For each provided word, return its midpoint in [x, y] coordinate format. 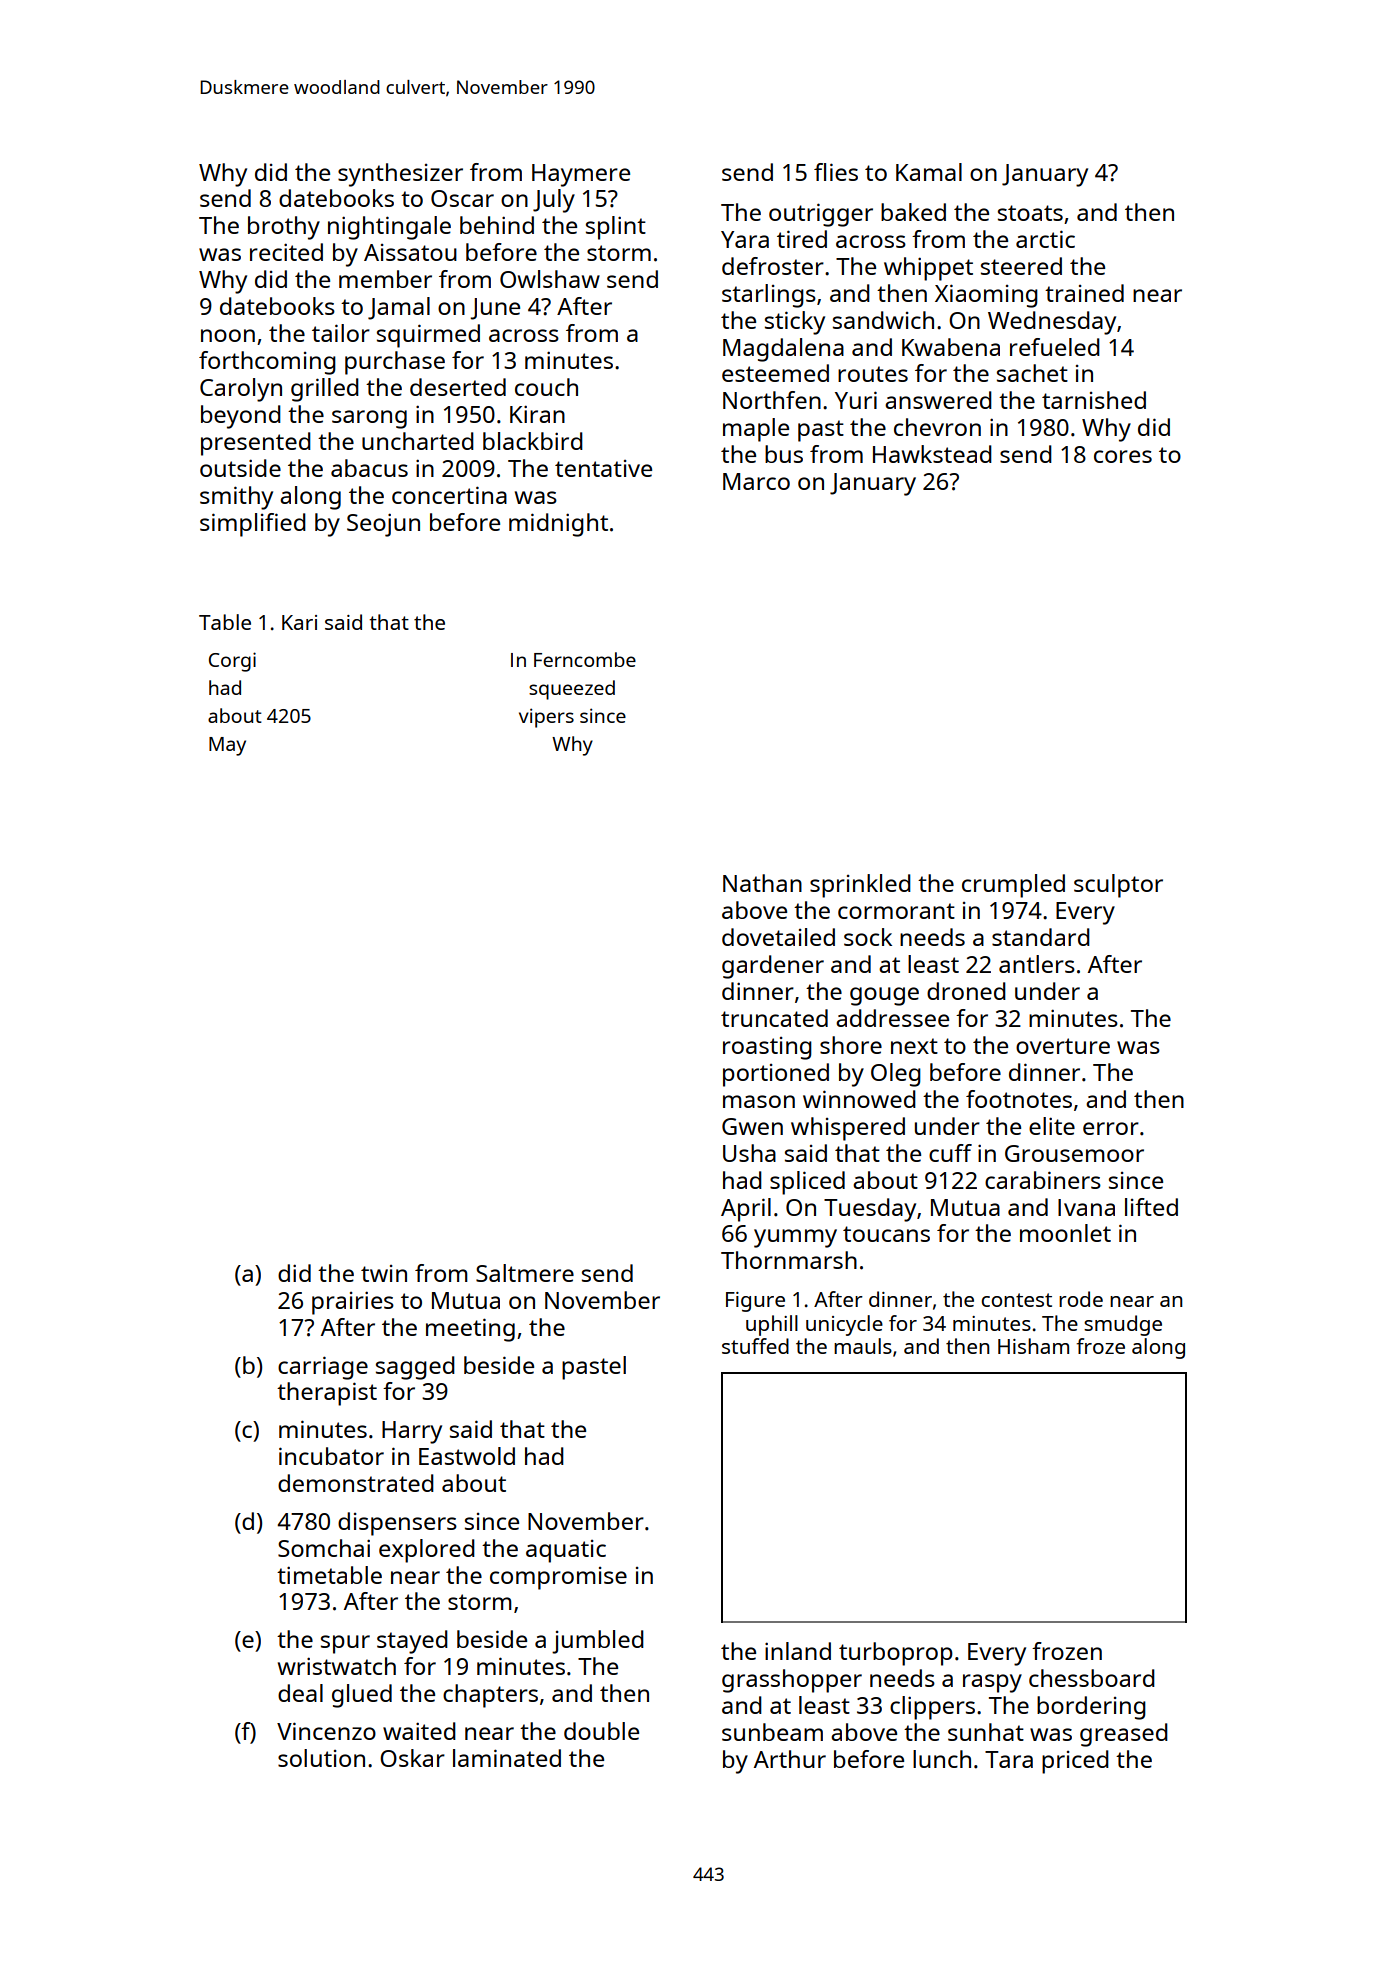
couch [546, 387]
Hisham [1033, 1346]
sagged [415, 1368]
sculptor [1118, 886]
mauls [863, 1346]
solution [321, 1758]
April [746, 1210]
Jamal [399, 308]
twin [384, 1273]
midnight [558, 525]
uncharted [418, 441]
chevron [937, 427]
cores [1123, 456]
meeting [470, 1330]
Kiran [537, 414]
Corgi [232, 662]
